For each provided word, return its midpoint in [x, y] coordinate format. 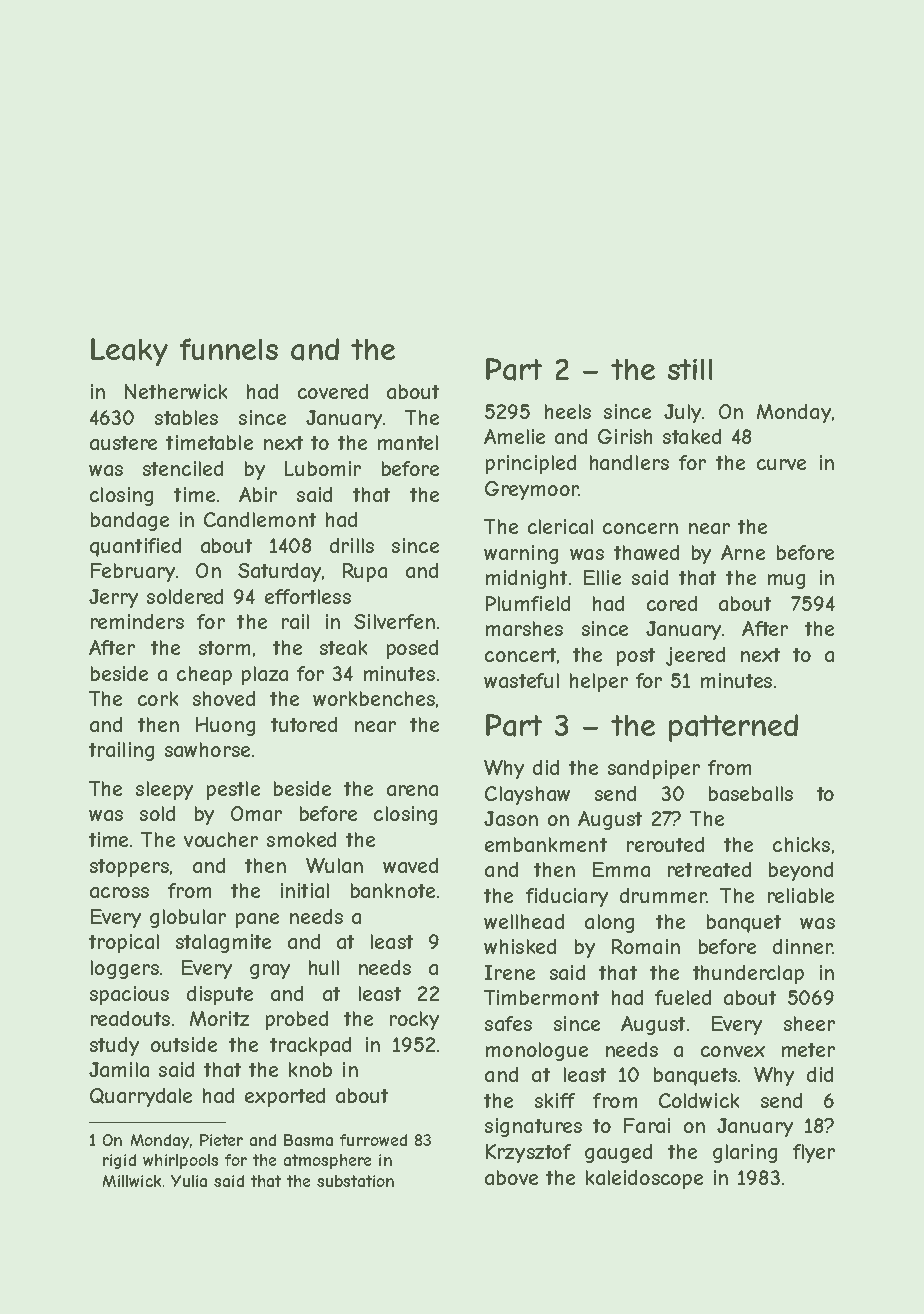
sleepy [164, 790]
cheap [204, 675]
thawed [646, 552]
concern [640, 528]
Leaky [129, 352]
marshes [524, 628]
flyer [814, 1153]
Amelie [514, 436]
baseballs [751, 793]
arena [412, 790]
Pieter [221, 1140]
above [511, 1177]
